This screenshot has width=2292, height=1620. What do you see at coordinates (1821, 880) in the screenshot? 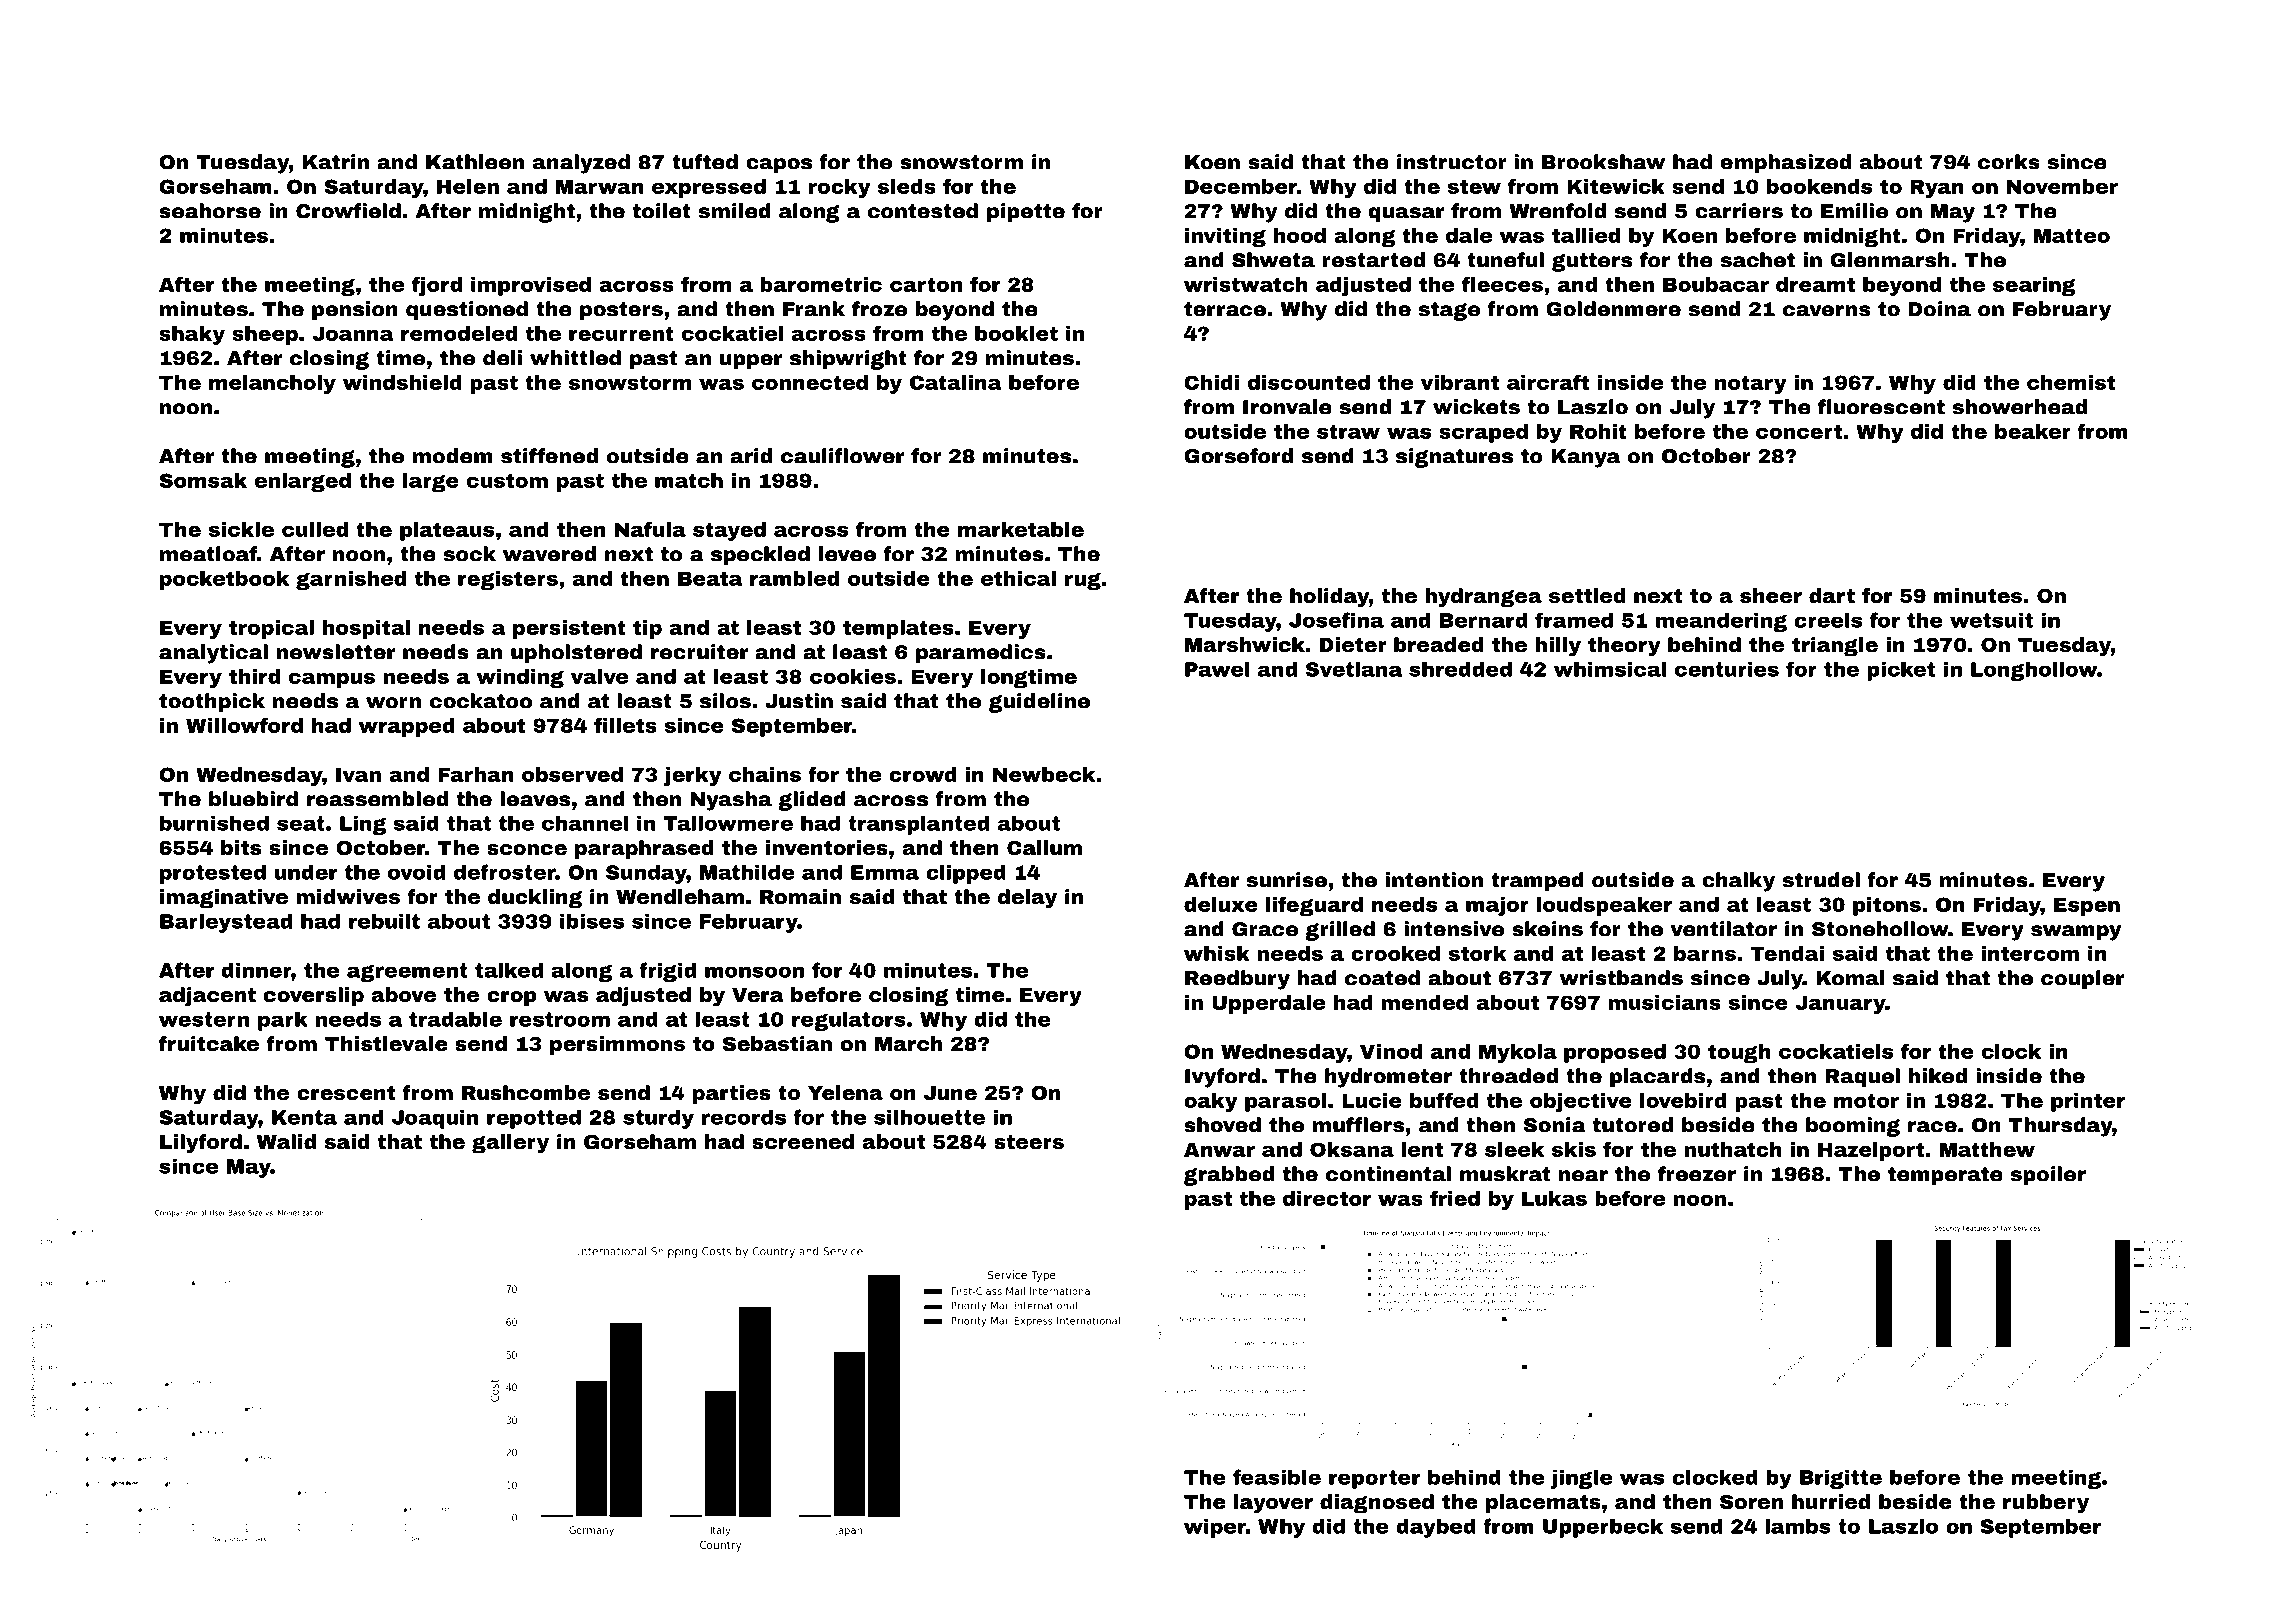
I see `strudel` at bounding box center [1821, 880].
